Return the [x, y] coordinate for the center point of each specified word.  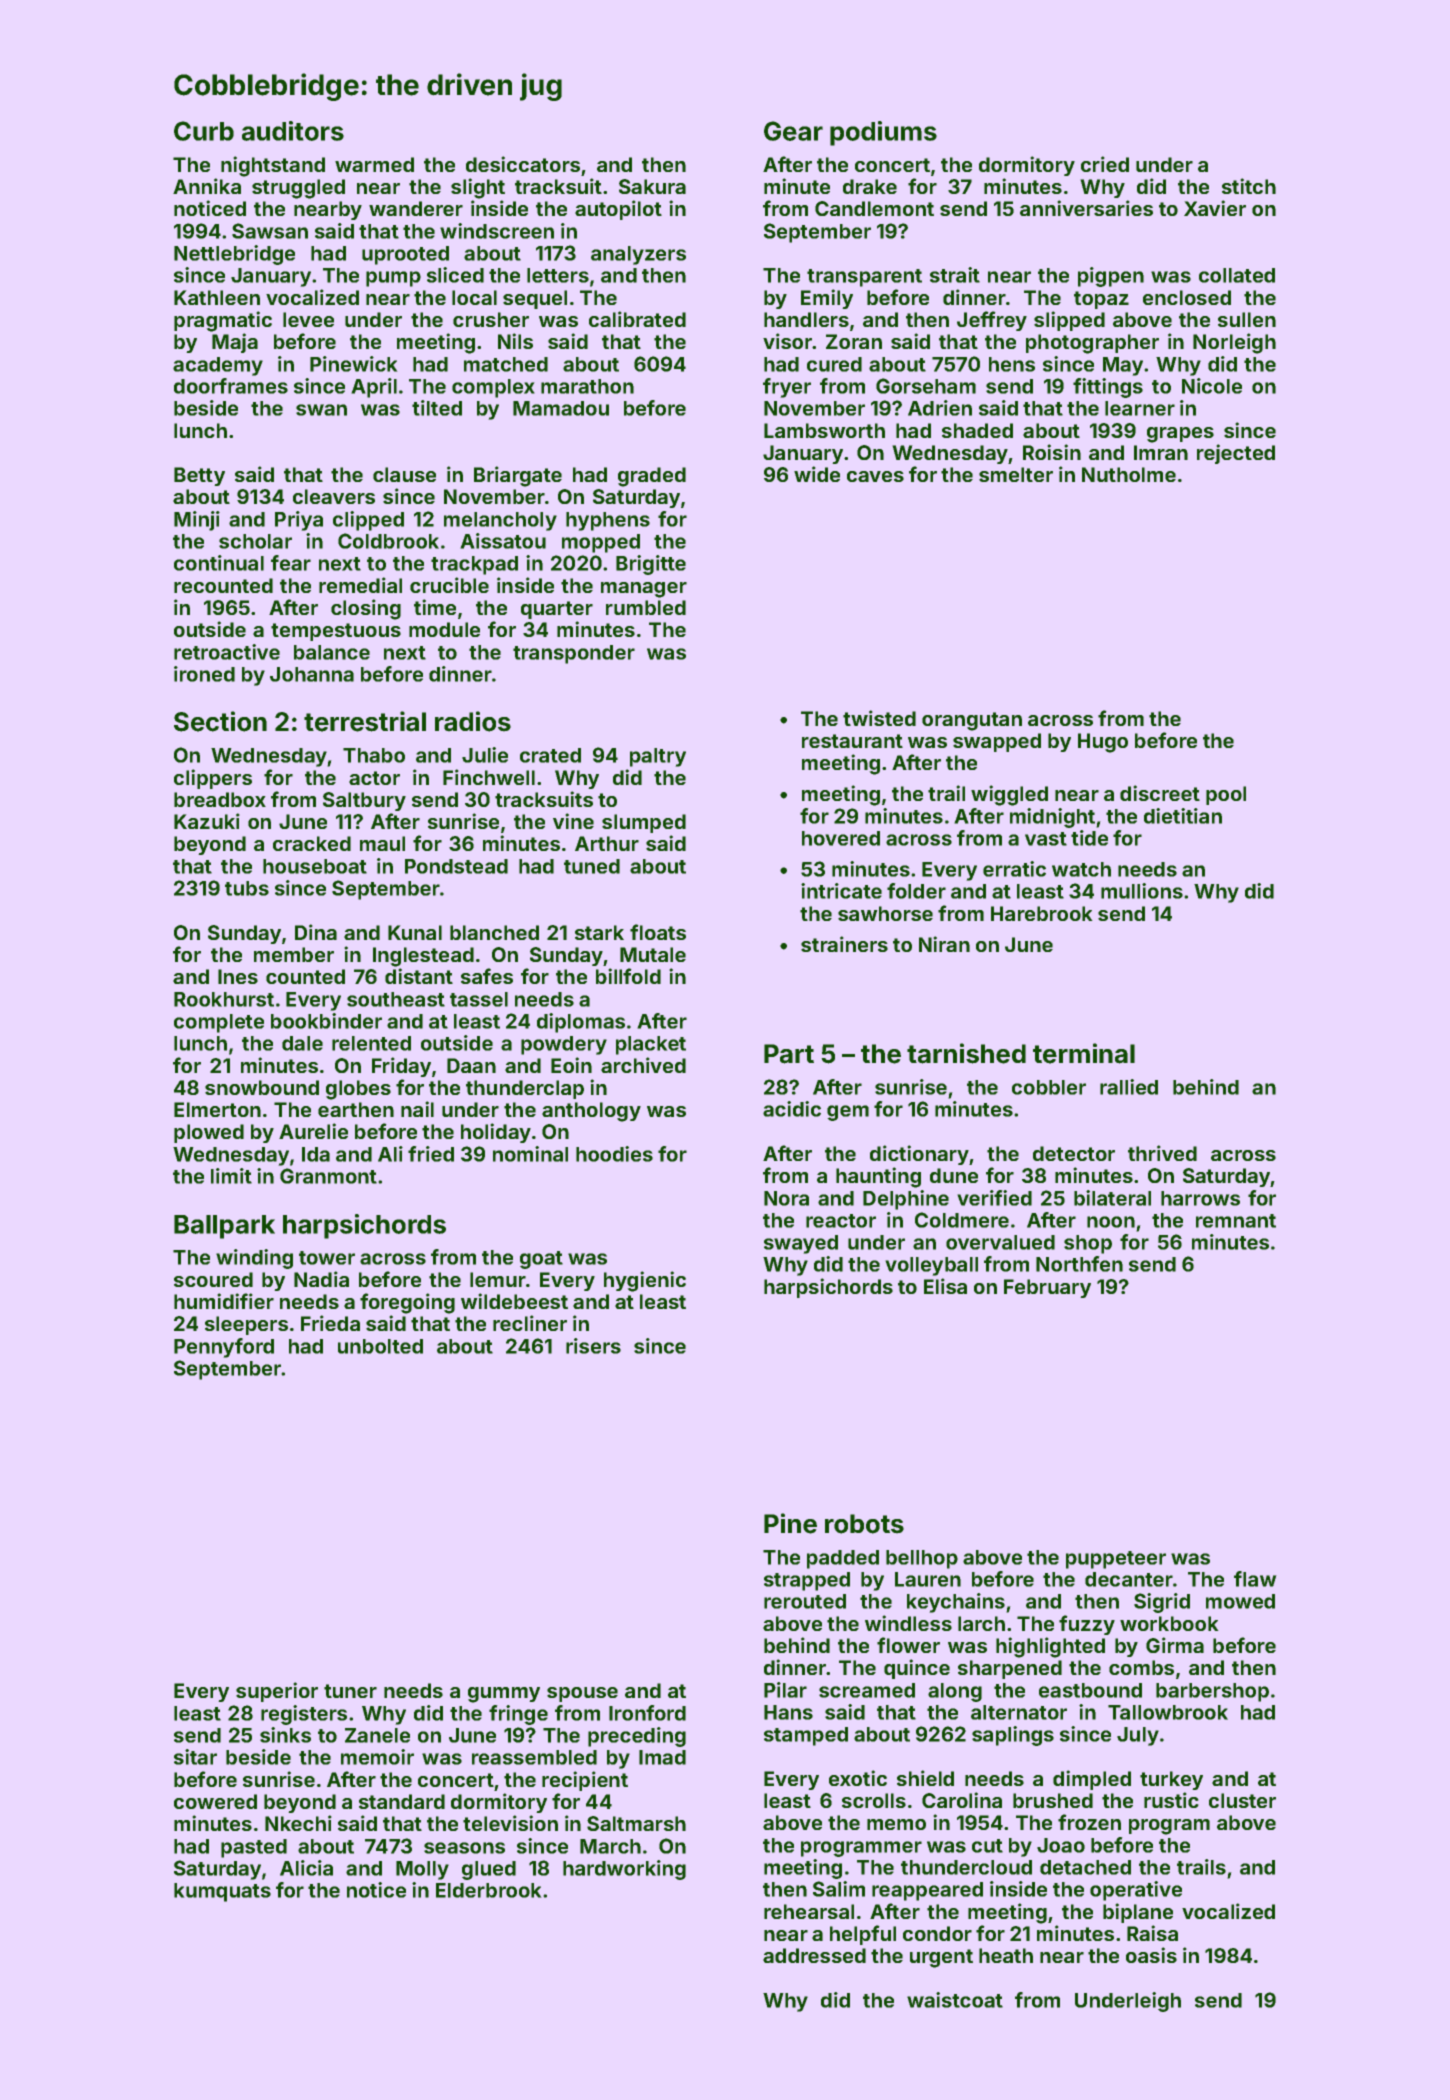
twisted [879, 718]
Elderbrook [489, 1890]
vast [1046, 839]
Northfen [1079, 1264]
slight [478, 188]
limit [231, 1176]
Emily [827, 299]
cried [1105, 164]
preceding [637, 1737]
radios [473, 721]
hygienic [645, 1281]
